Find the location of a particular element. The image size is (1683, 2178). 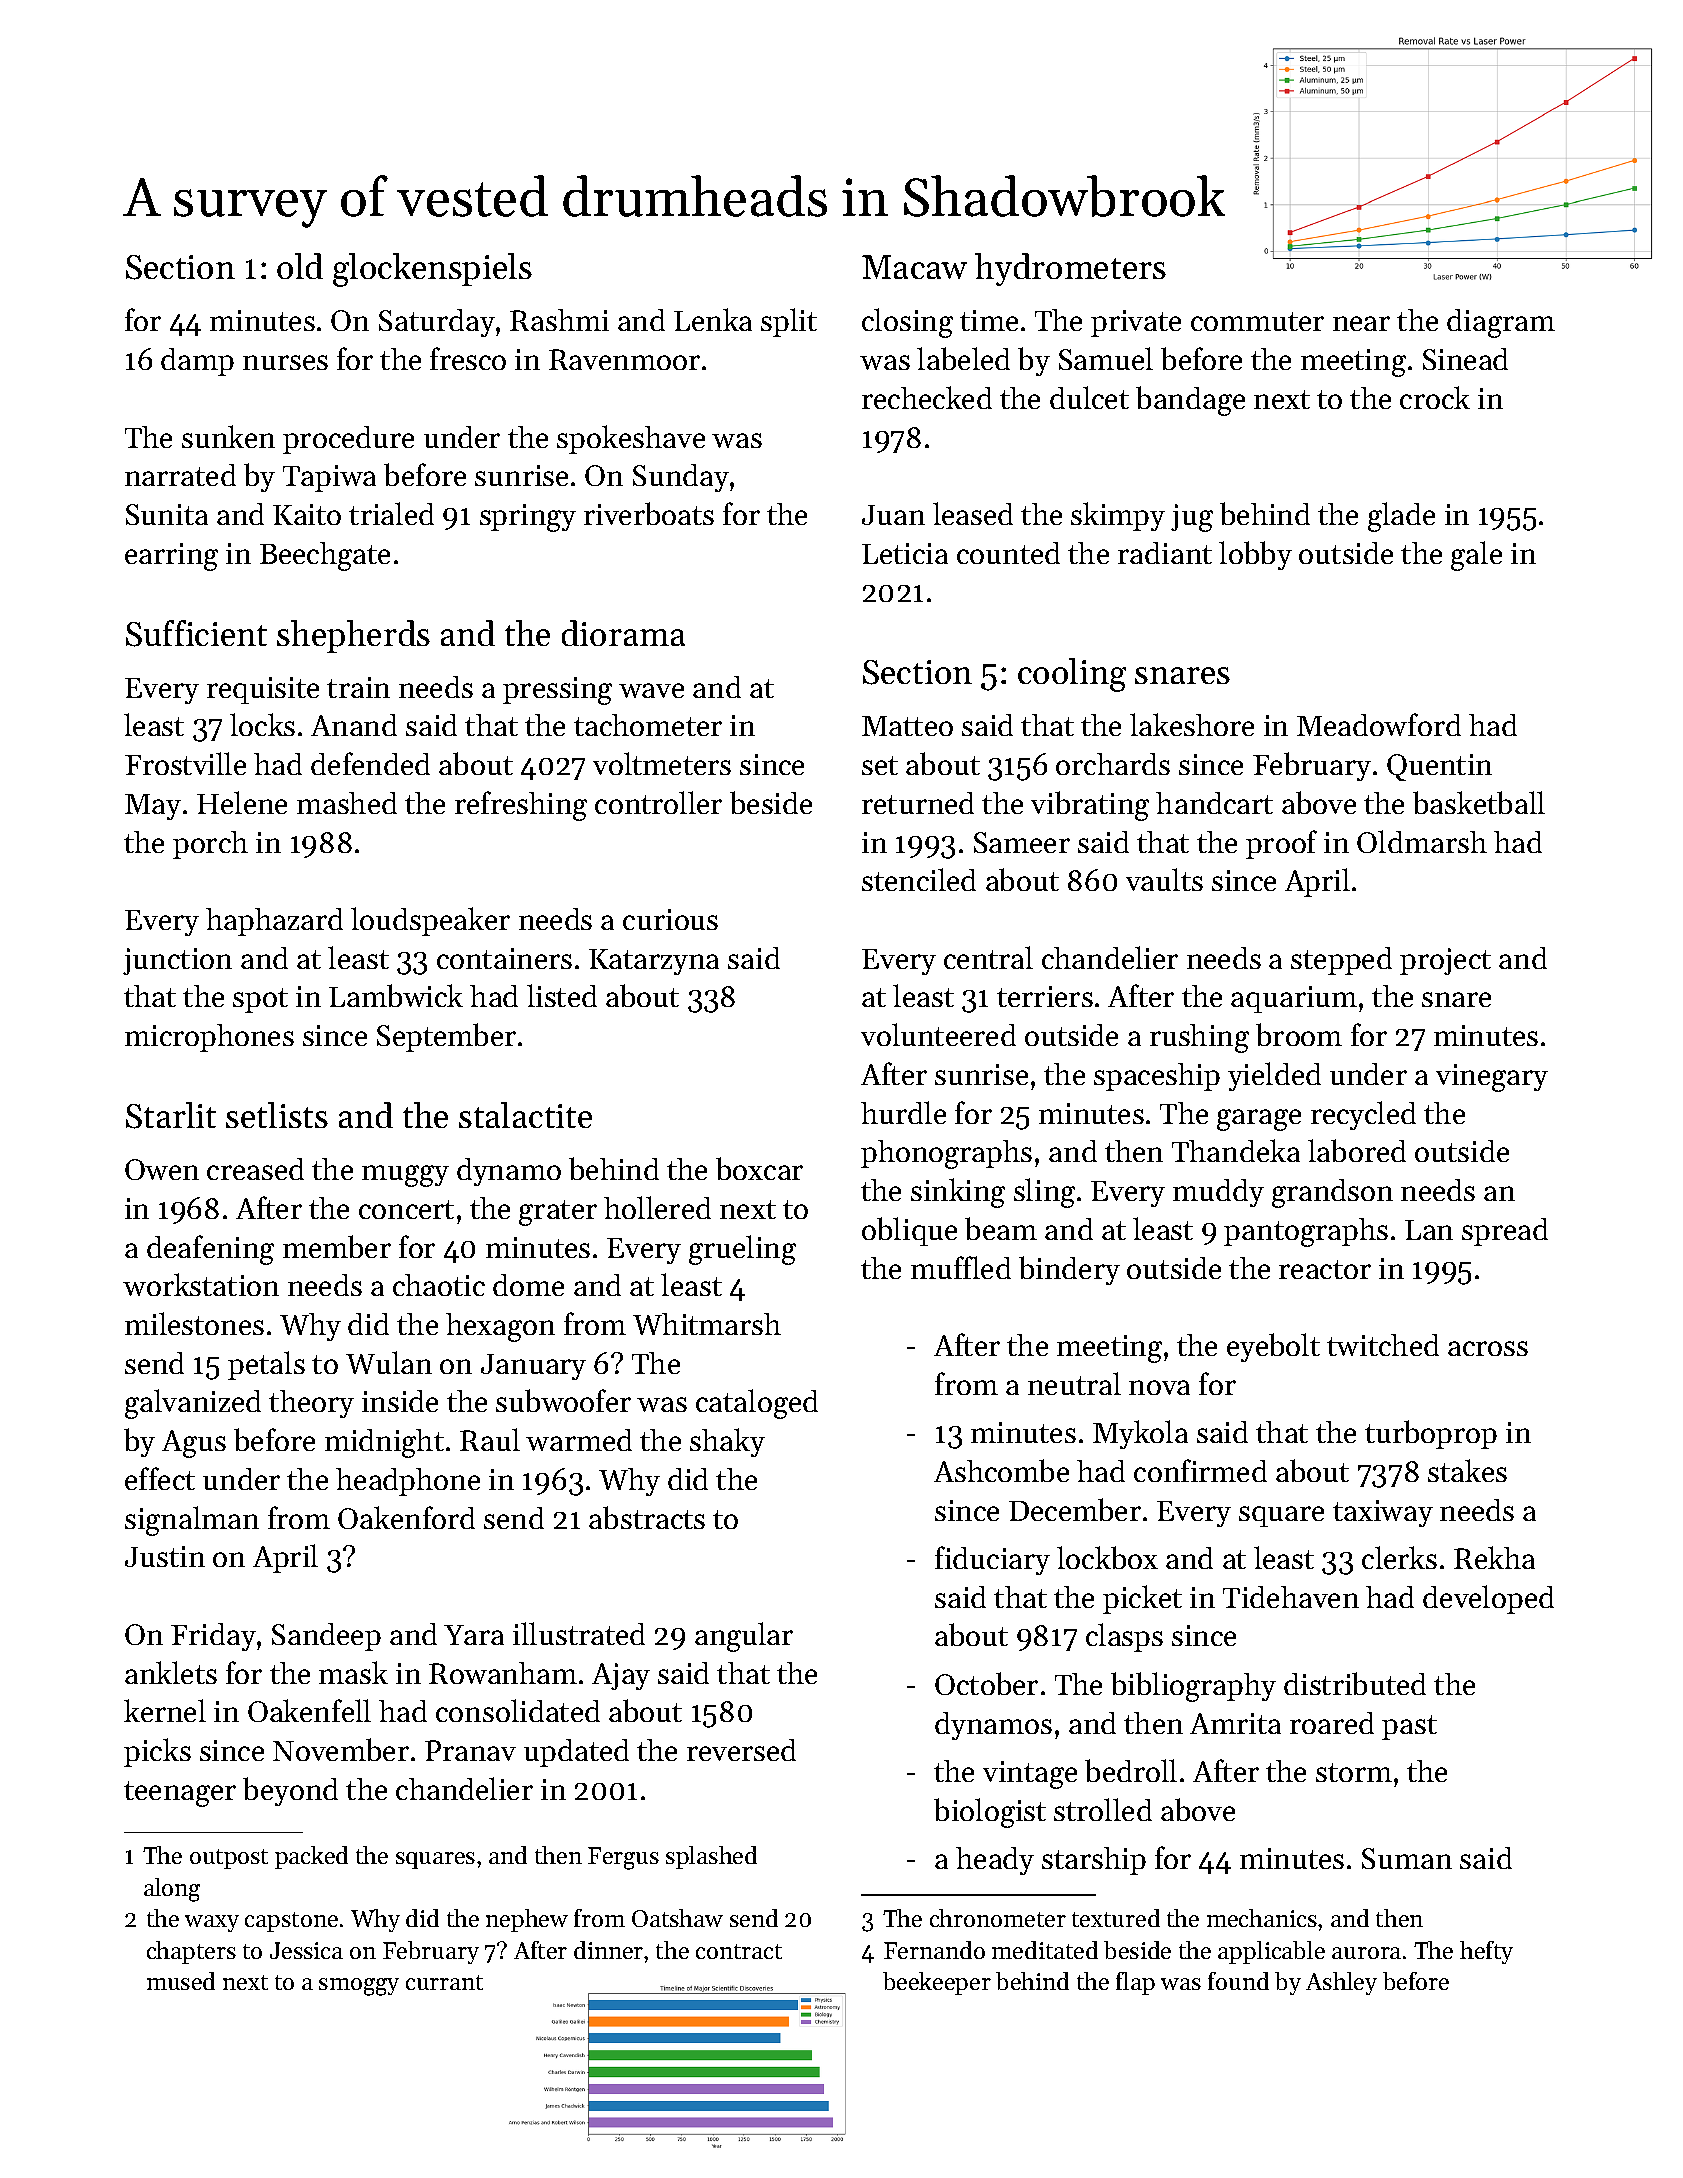

midnight is located at coordinates (384, 1443).
